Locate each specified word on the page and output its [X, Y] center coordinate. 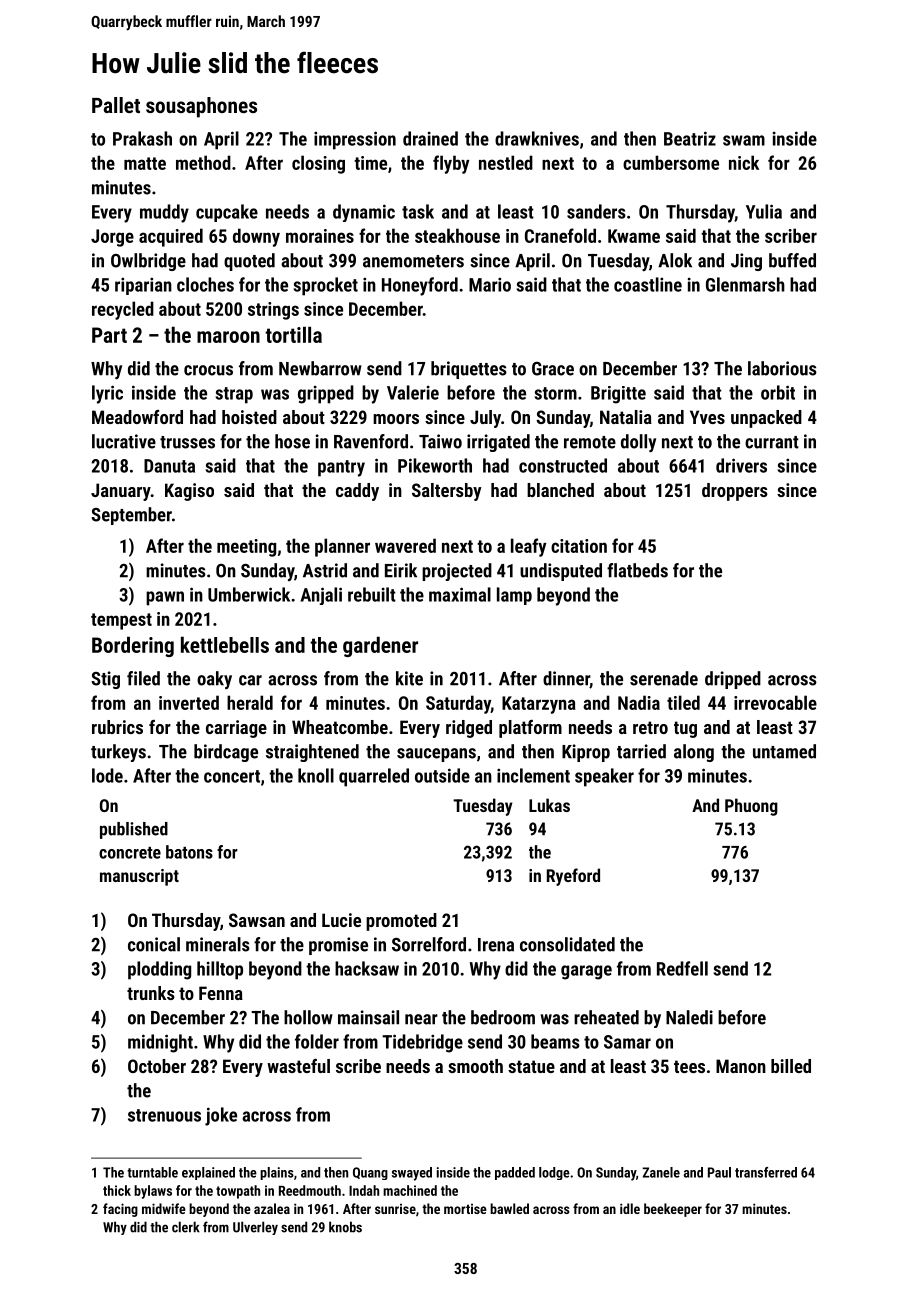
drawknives [537, 138]
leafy [528, 547]
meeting [246, 548]
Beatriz [690, 138]
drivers [741, 465]
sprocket [326, 286]
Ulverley [255, 1228]
